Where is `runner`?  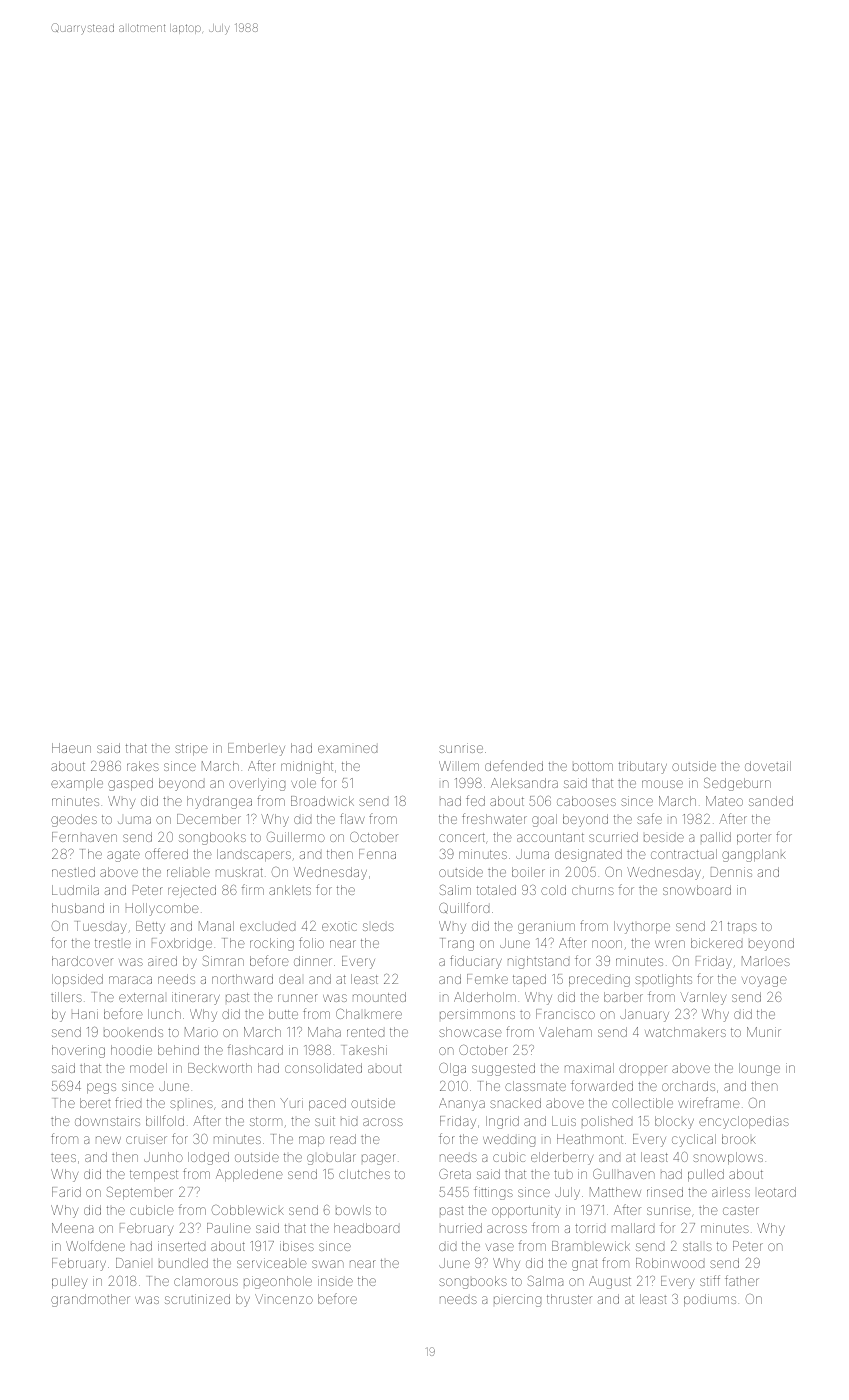 runner is located at coordinates (298, 998).
